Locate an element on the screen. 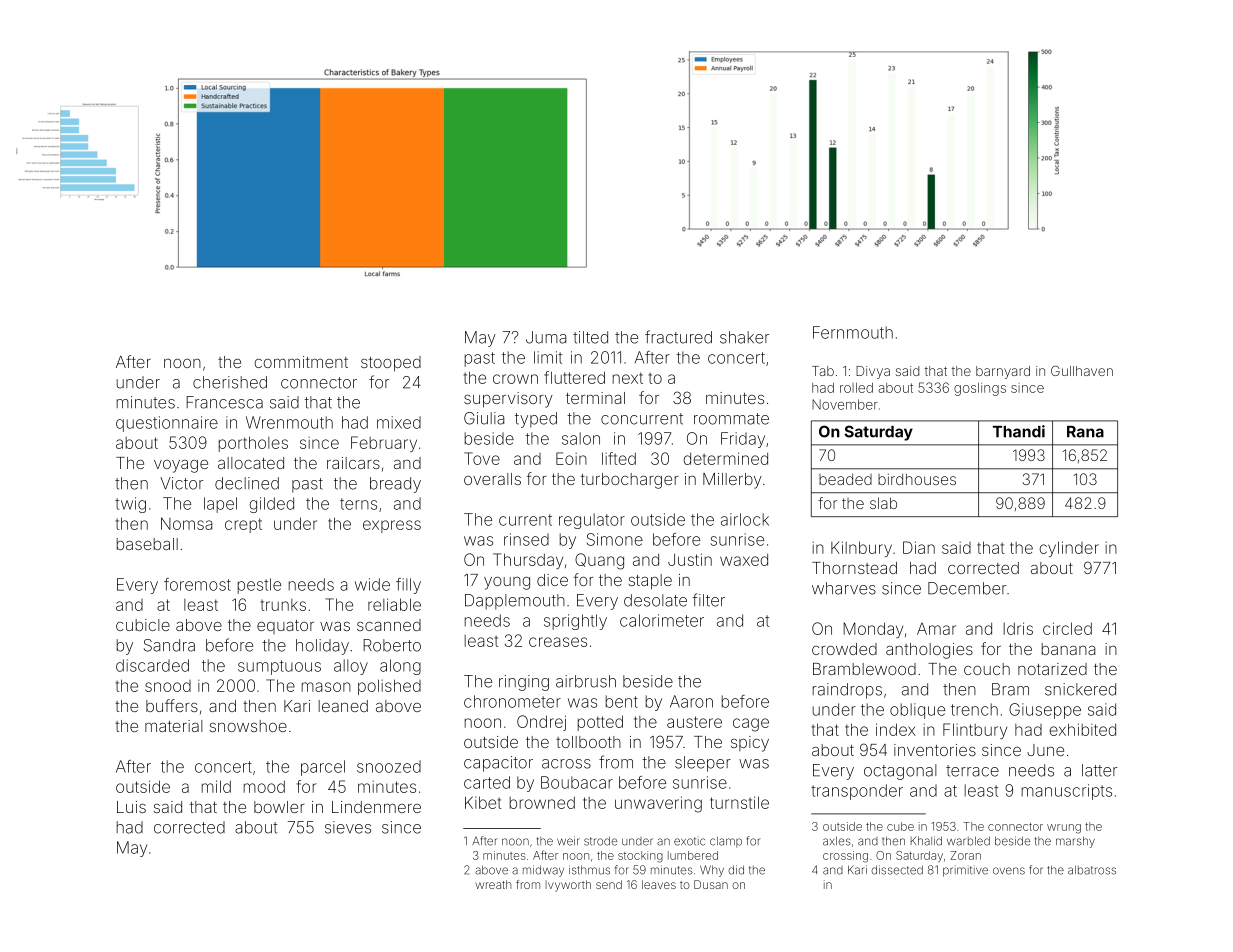 The width and height of the screenshot is (1233, 952). Fernmouth is located at coordinates (853, 332).
